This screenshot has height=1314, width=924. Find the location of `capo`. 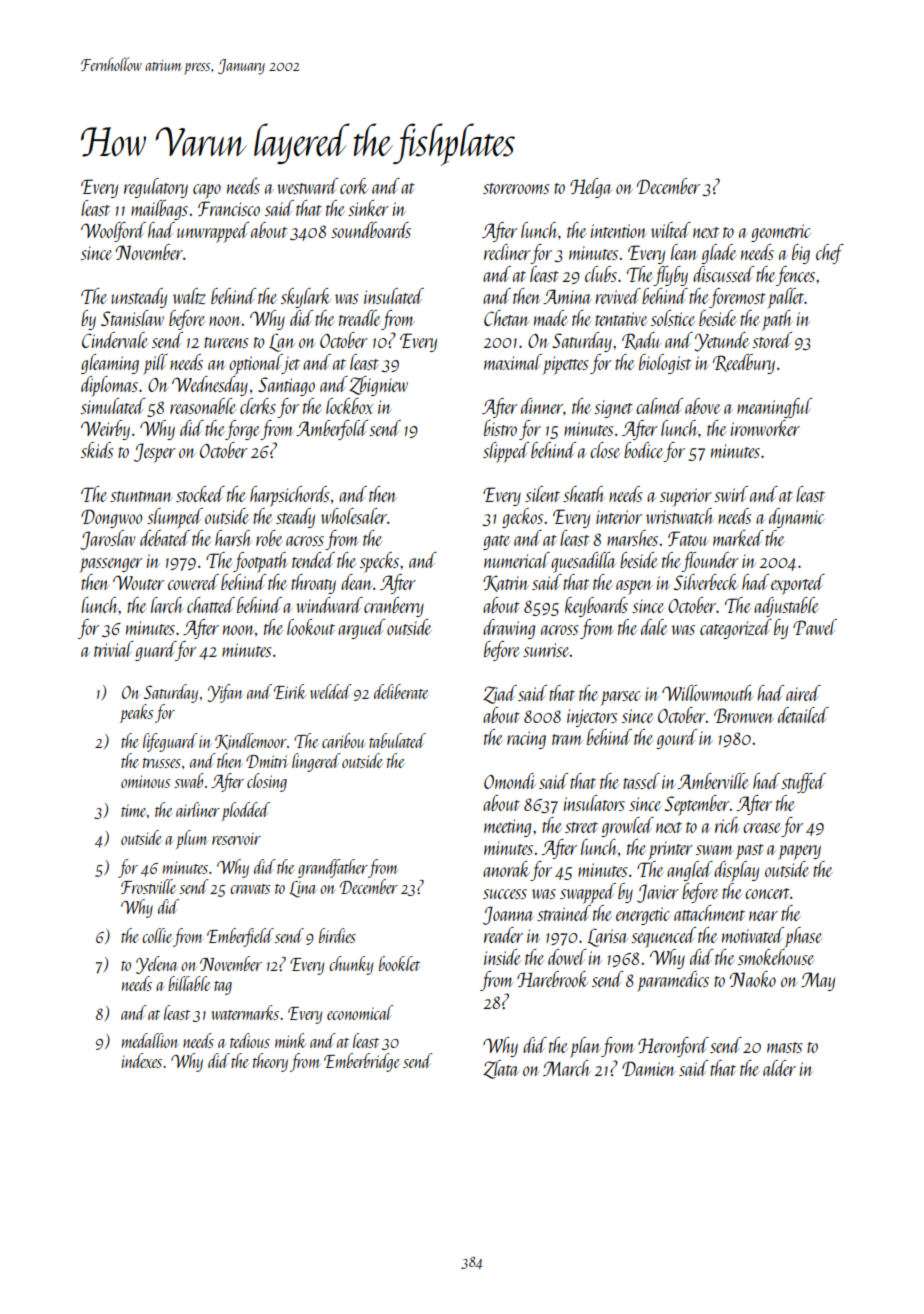

capo is located at coordinates (207, 191).
